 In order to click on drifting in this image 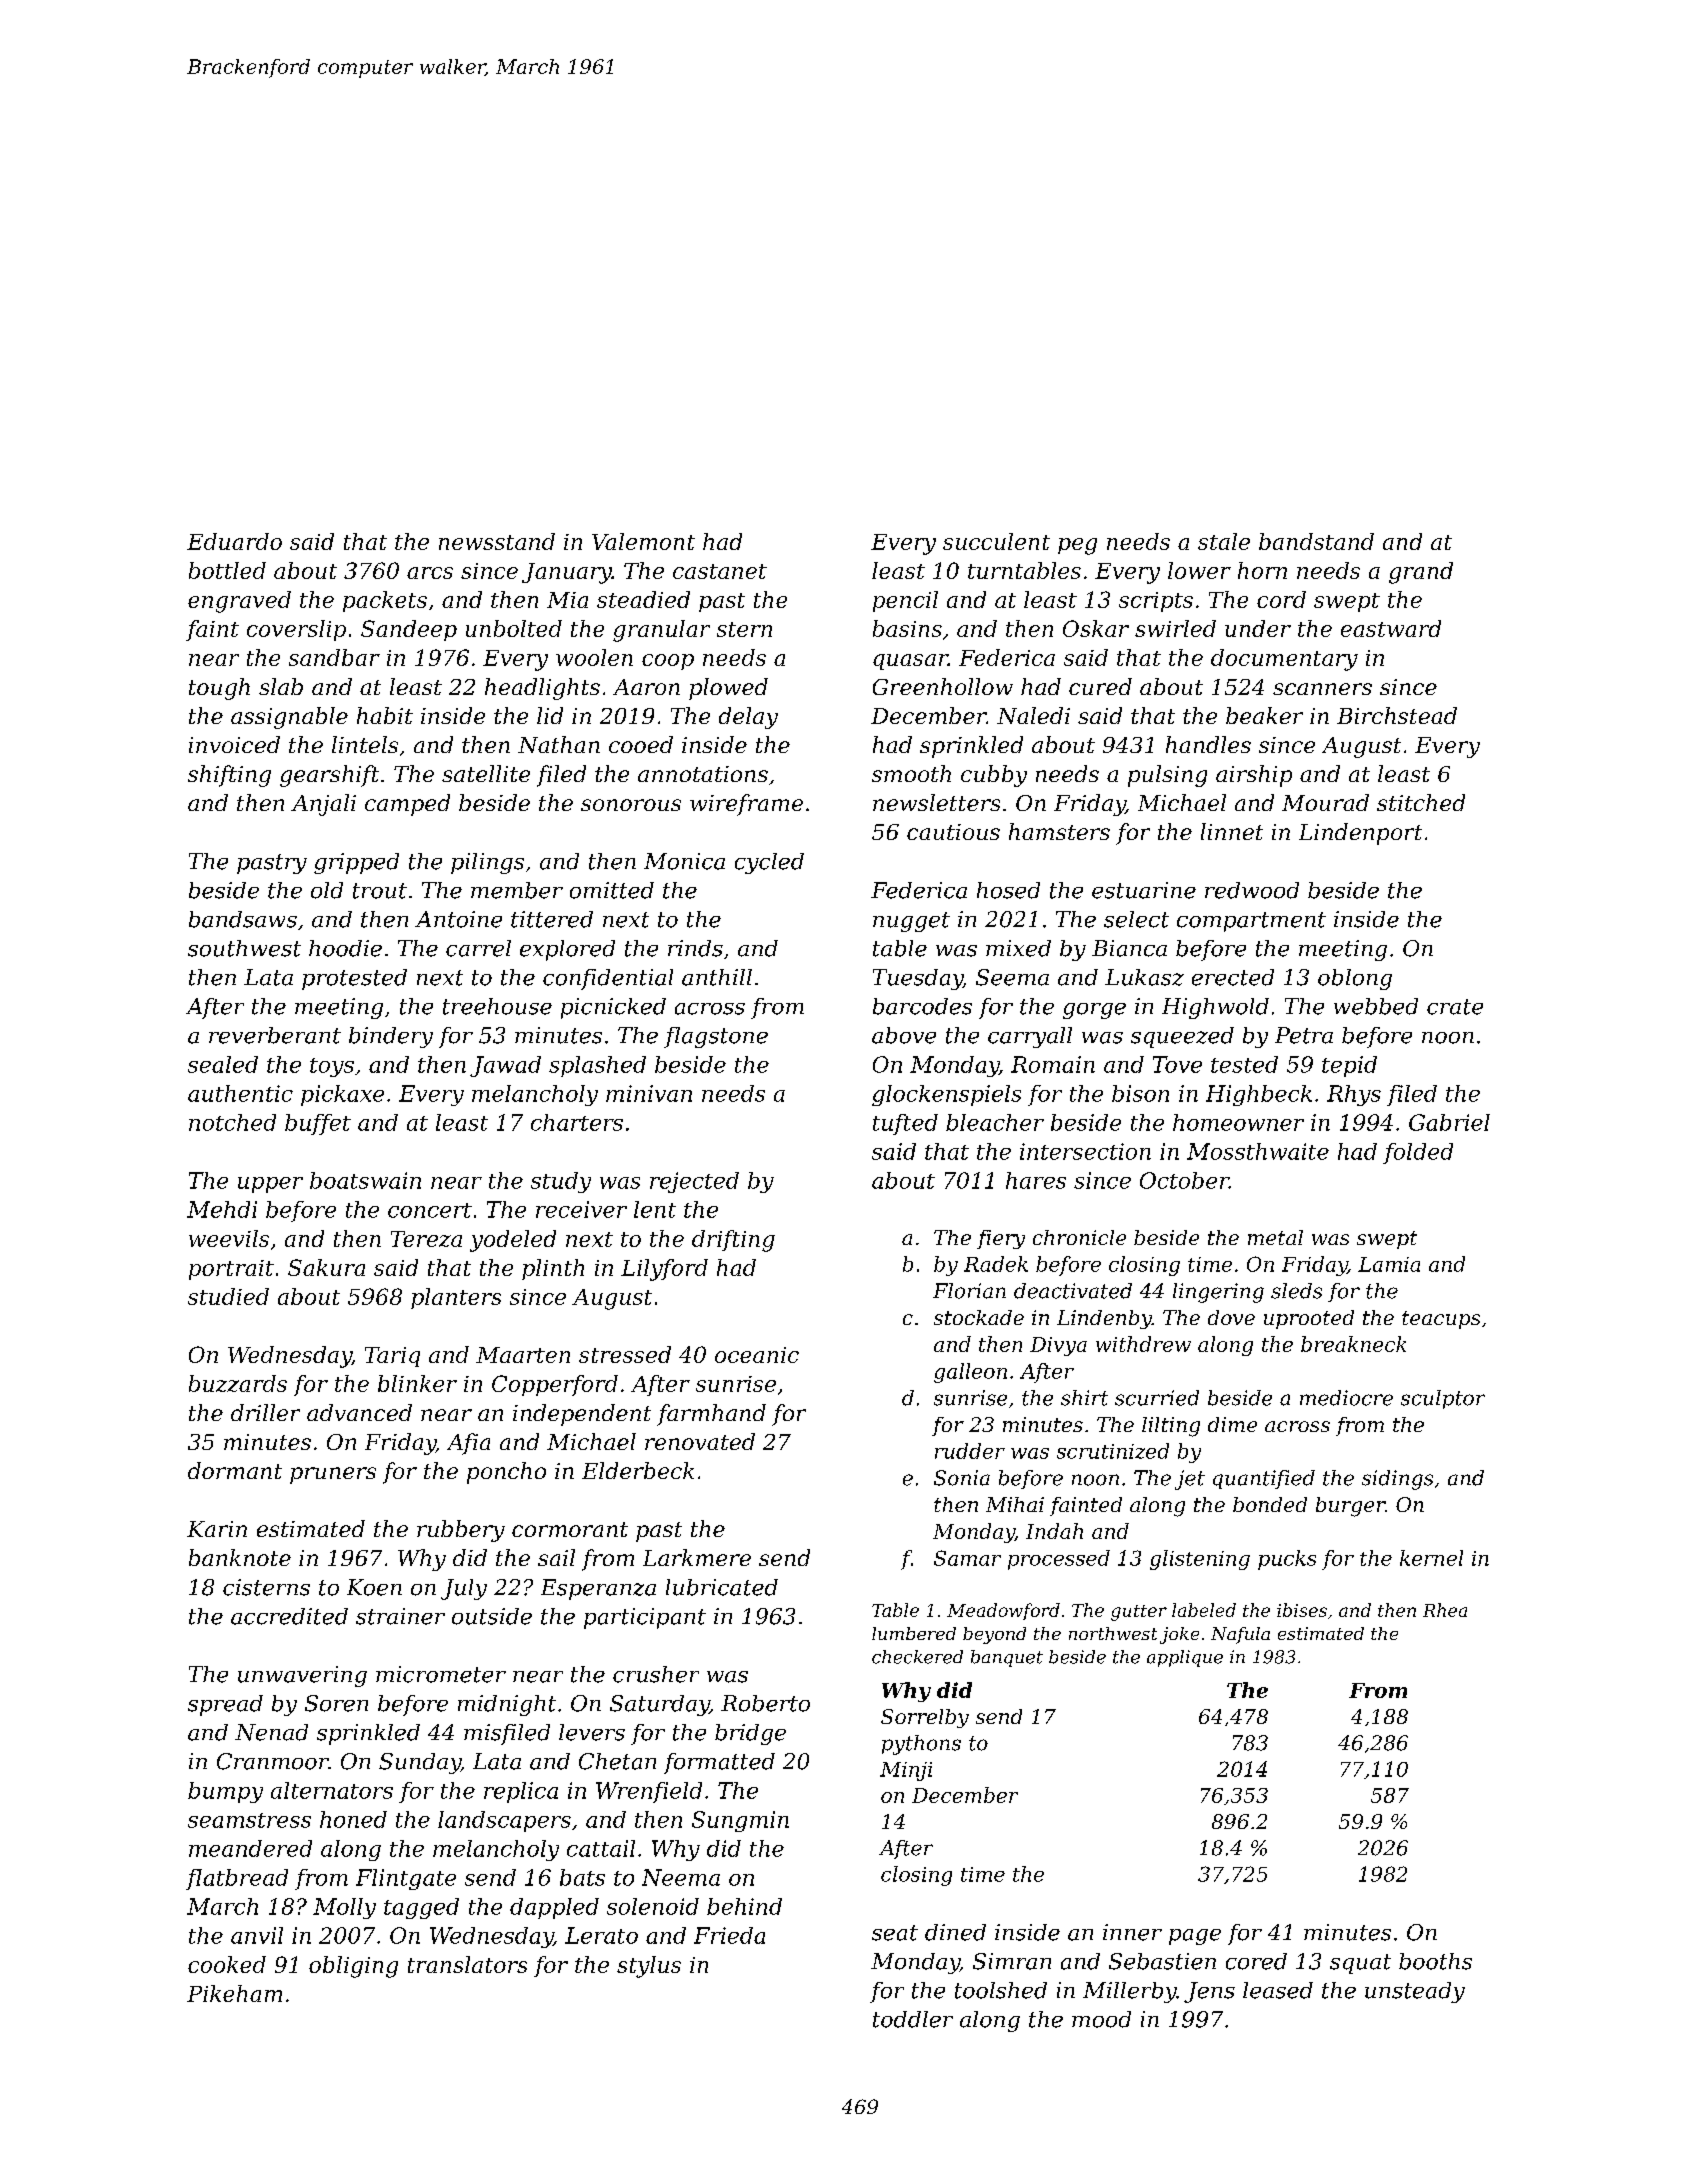, I will do `click(733, 1241)`.
